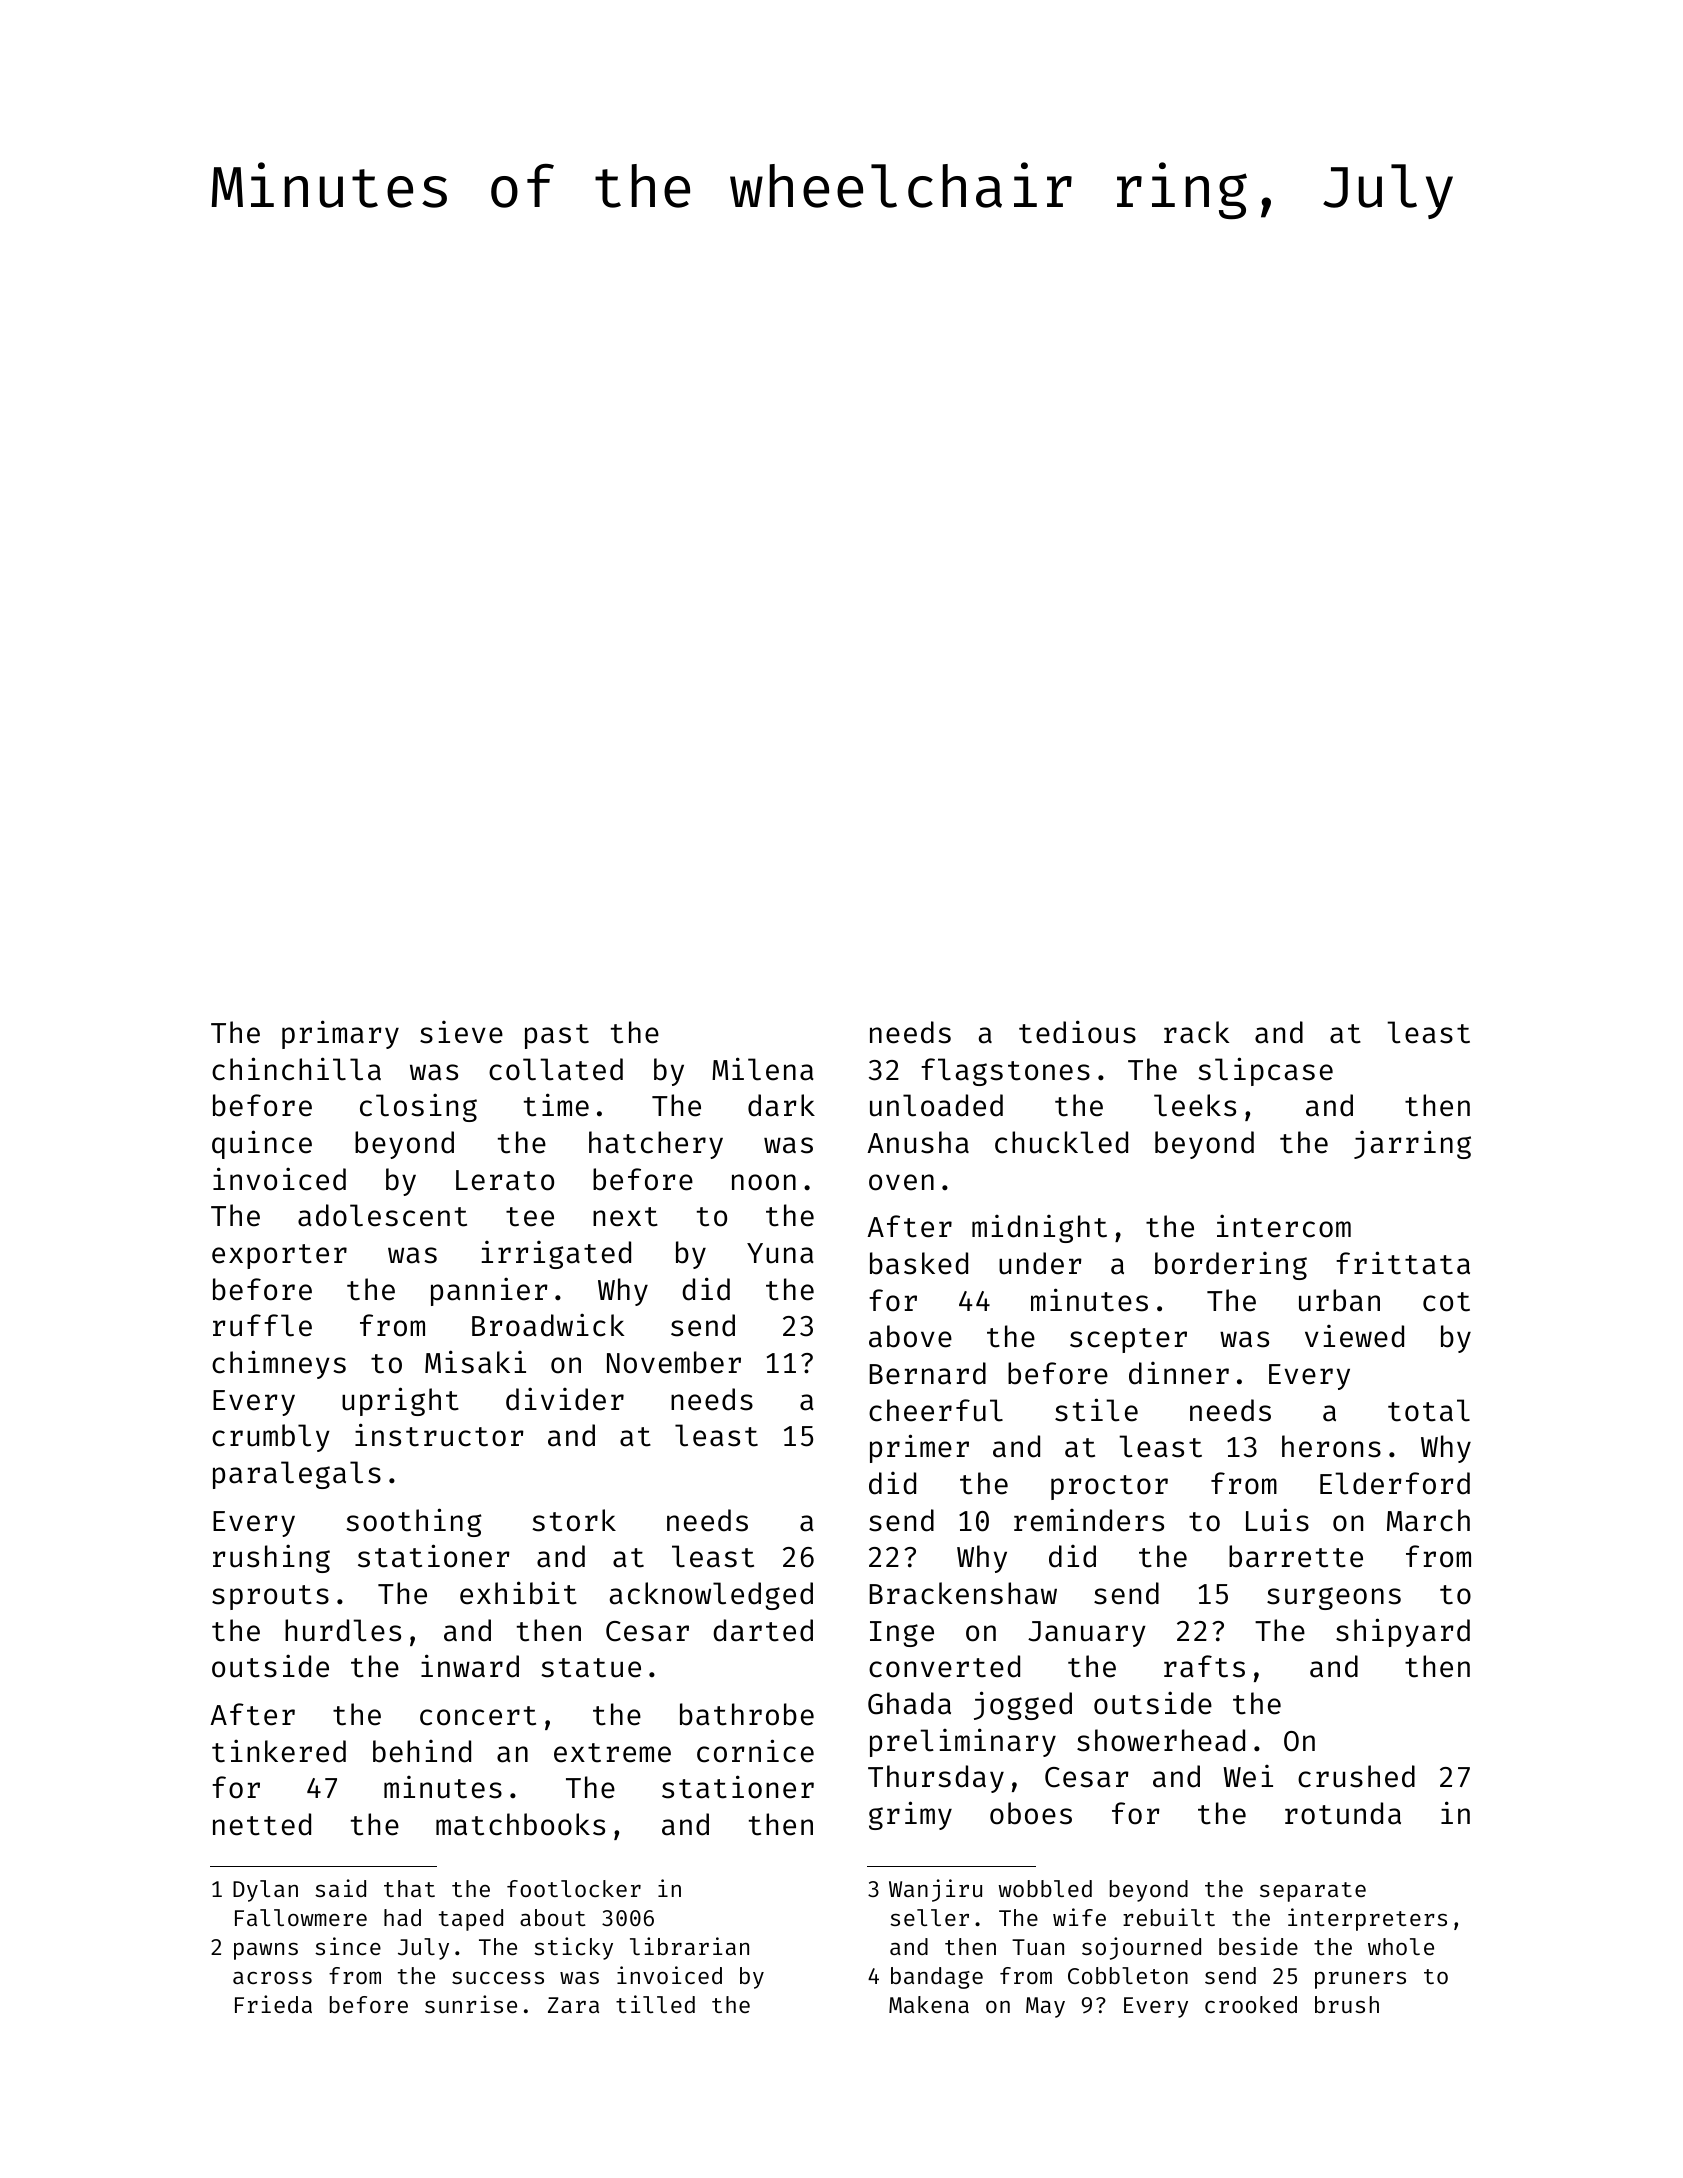  I want to click on Frieda, so click(273, 2004).
